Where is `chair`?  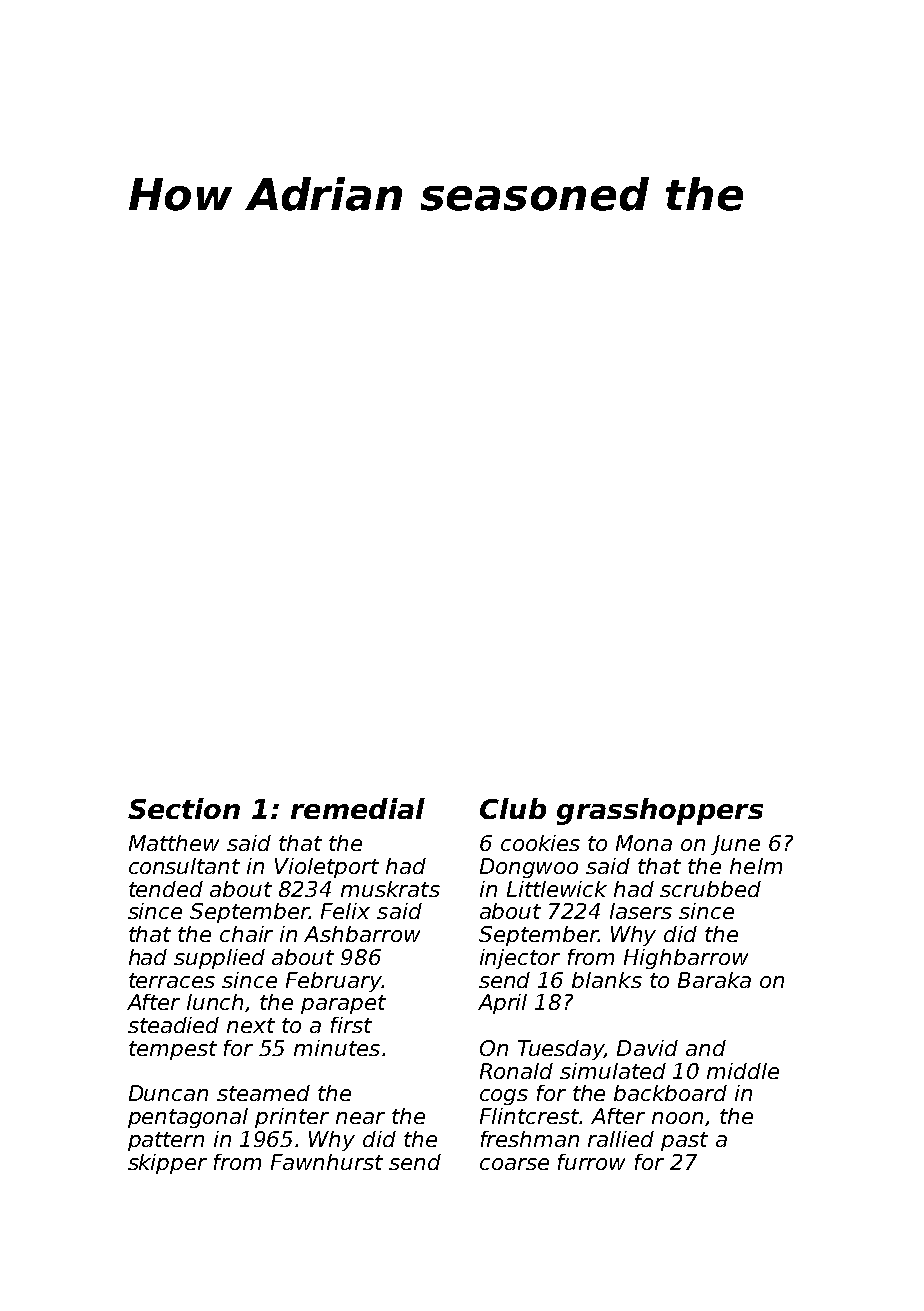 chair is located at coordinates (246, 934).
